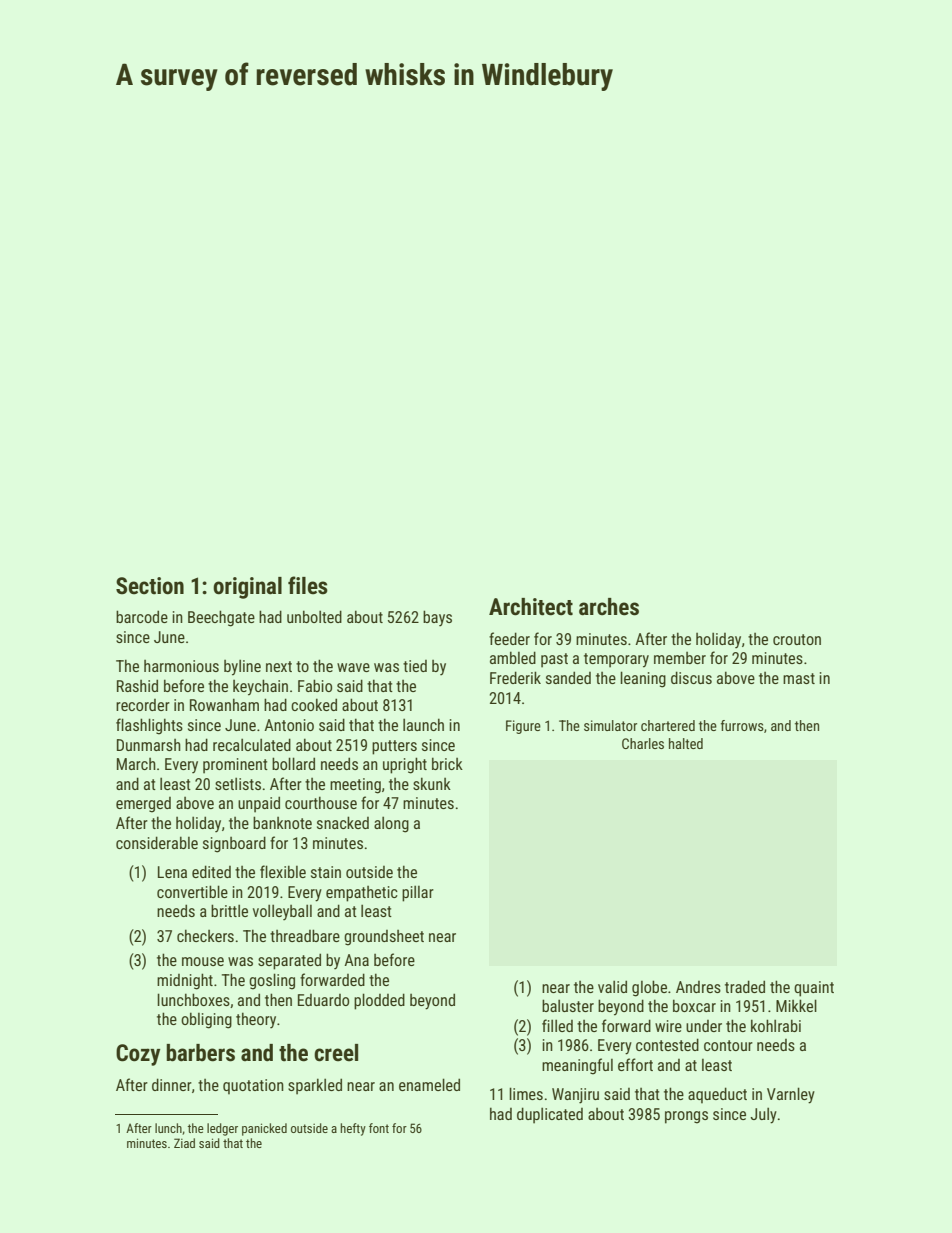 This screenshot has width=952, height=1233. What do you see at coordinates (763, 1115) in the screenshot?
I see `July` at bounding box center [763, 1115].
